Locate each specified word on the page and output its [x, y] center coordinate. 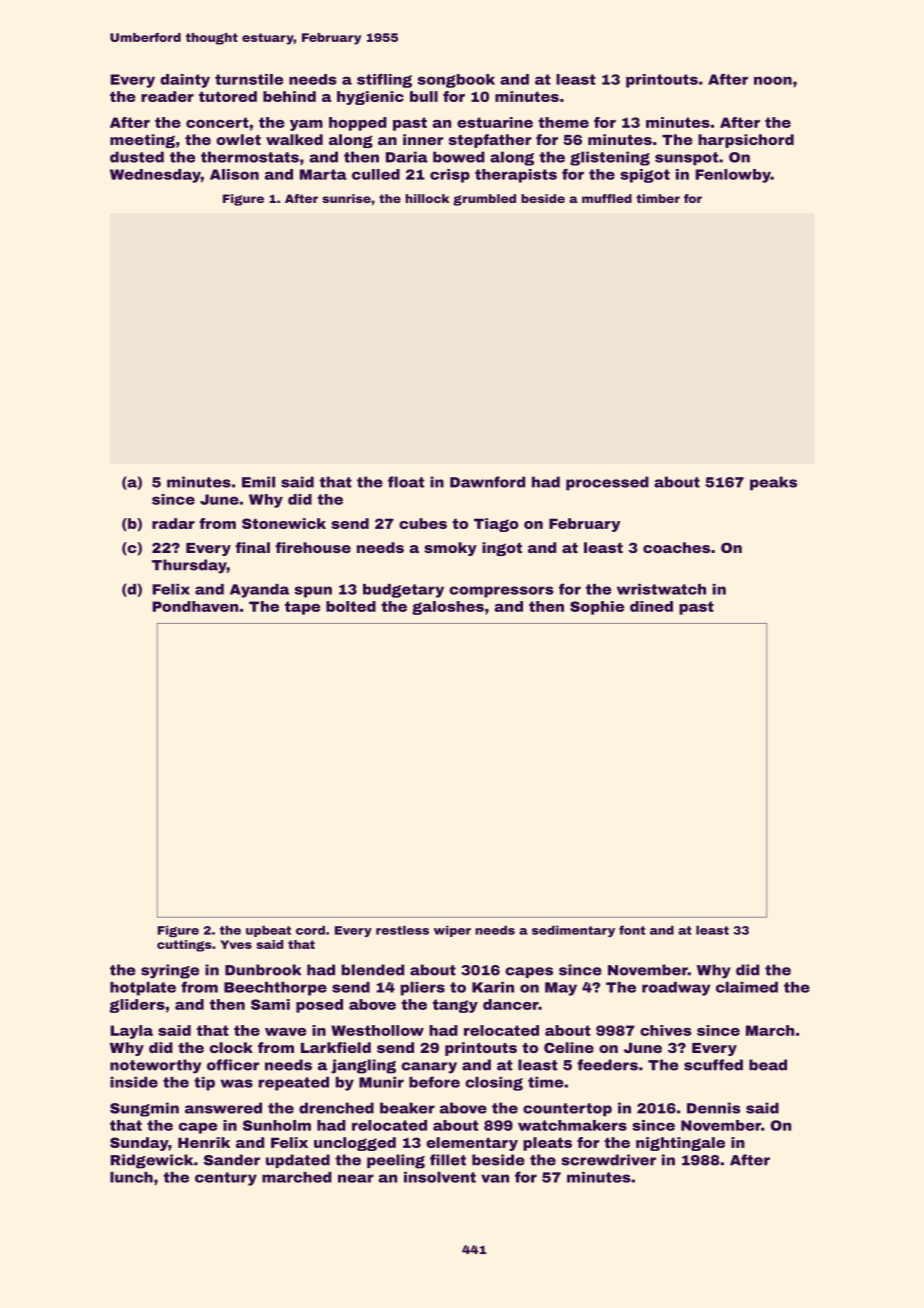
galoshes [448, 608]
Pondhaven [195, 606]
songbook [456, 81]
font [632, 930]
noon [773, 80]
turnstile [249, 79]
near [356, 1178]
